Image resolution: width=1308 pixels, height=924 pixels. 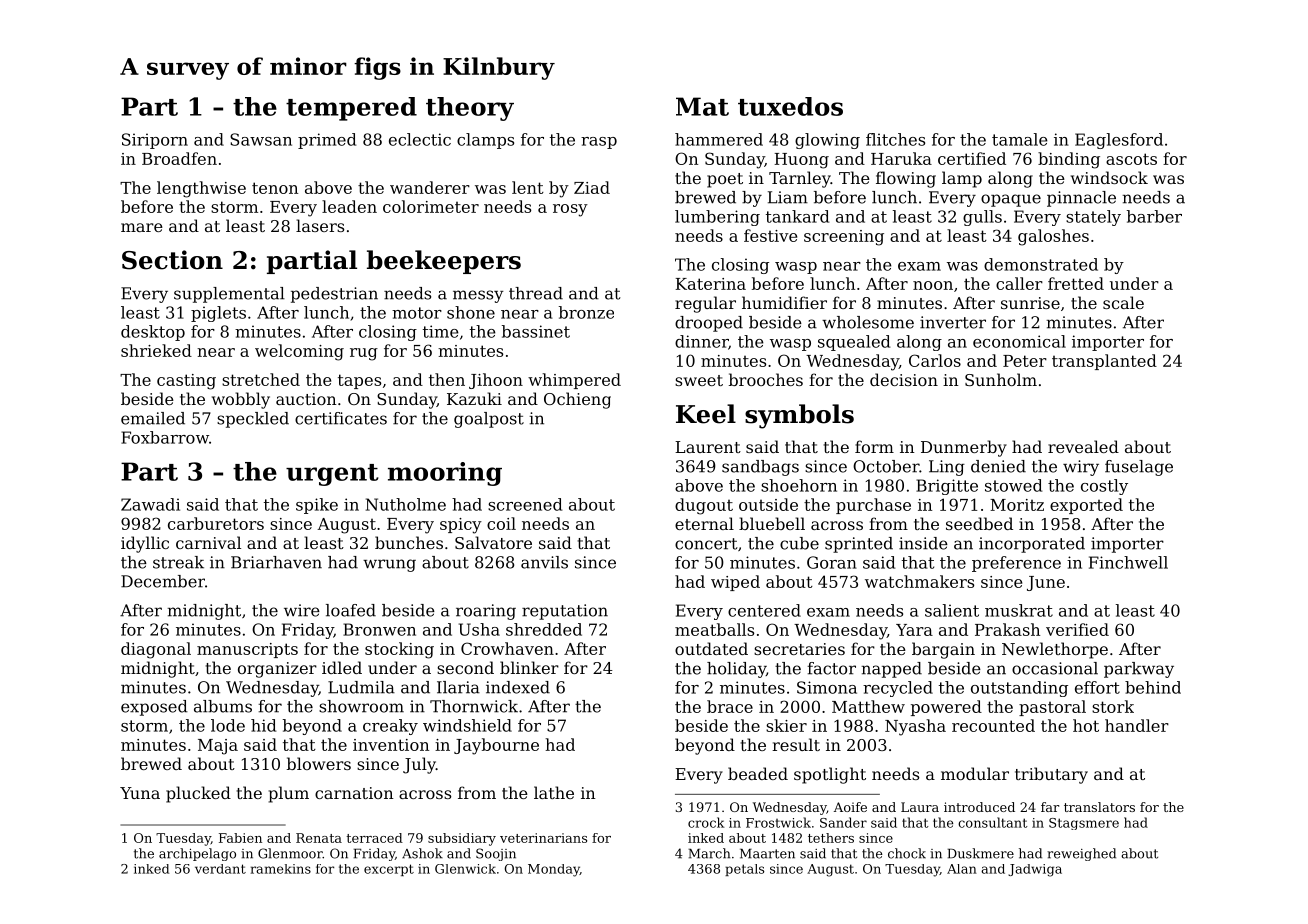 I want to click on Jadwiga, so click(x=1035, y=870).
